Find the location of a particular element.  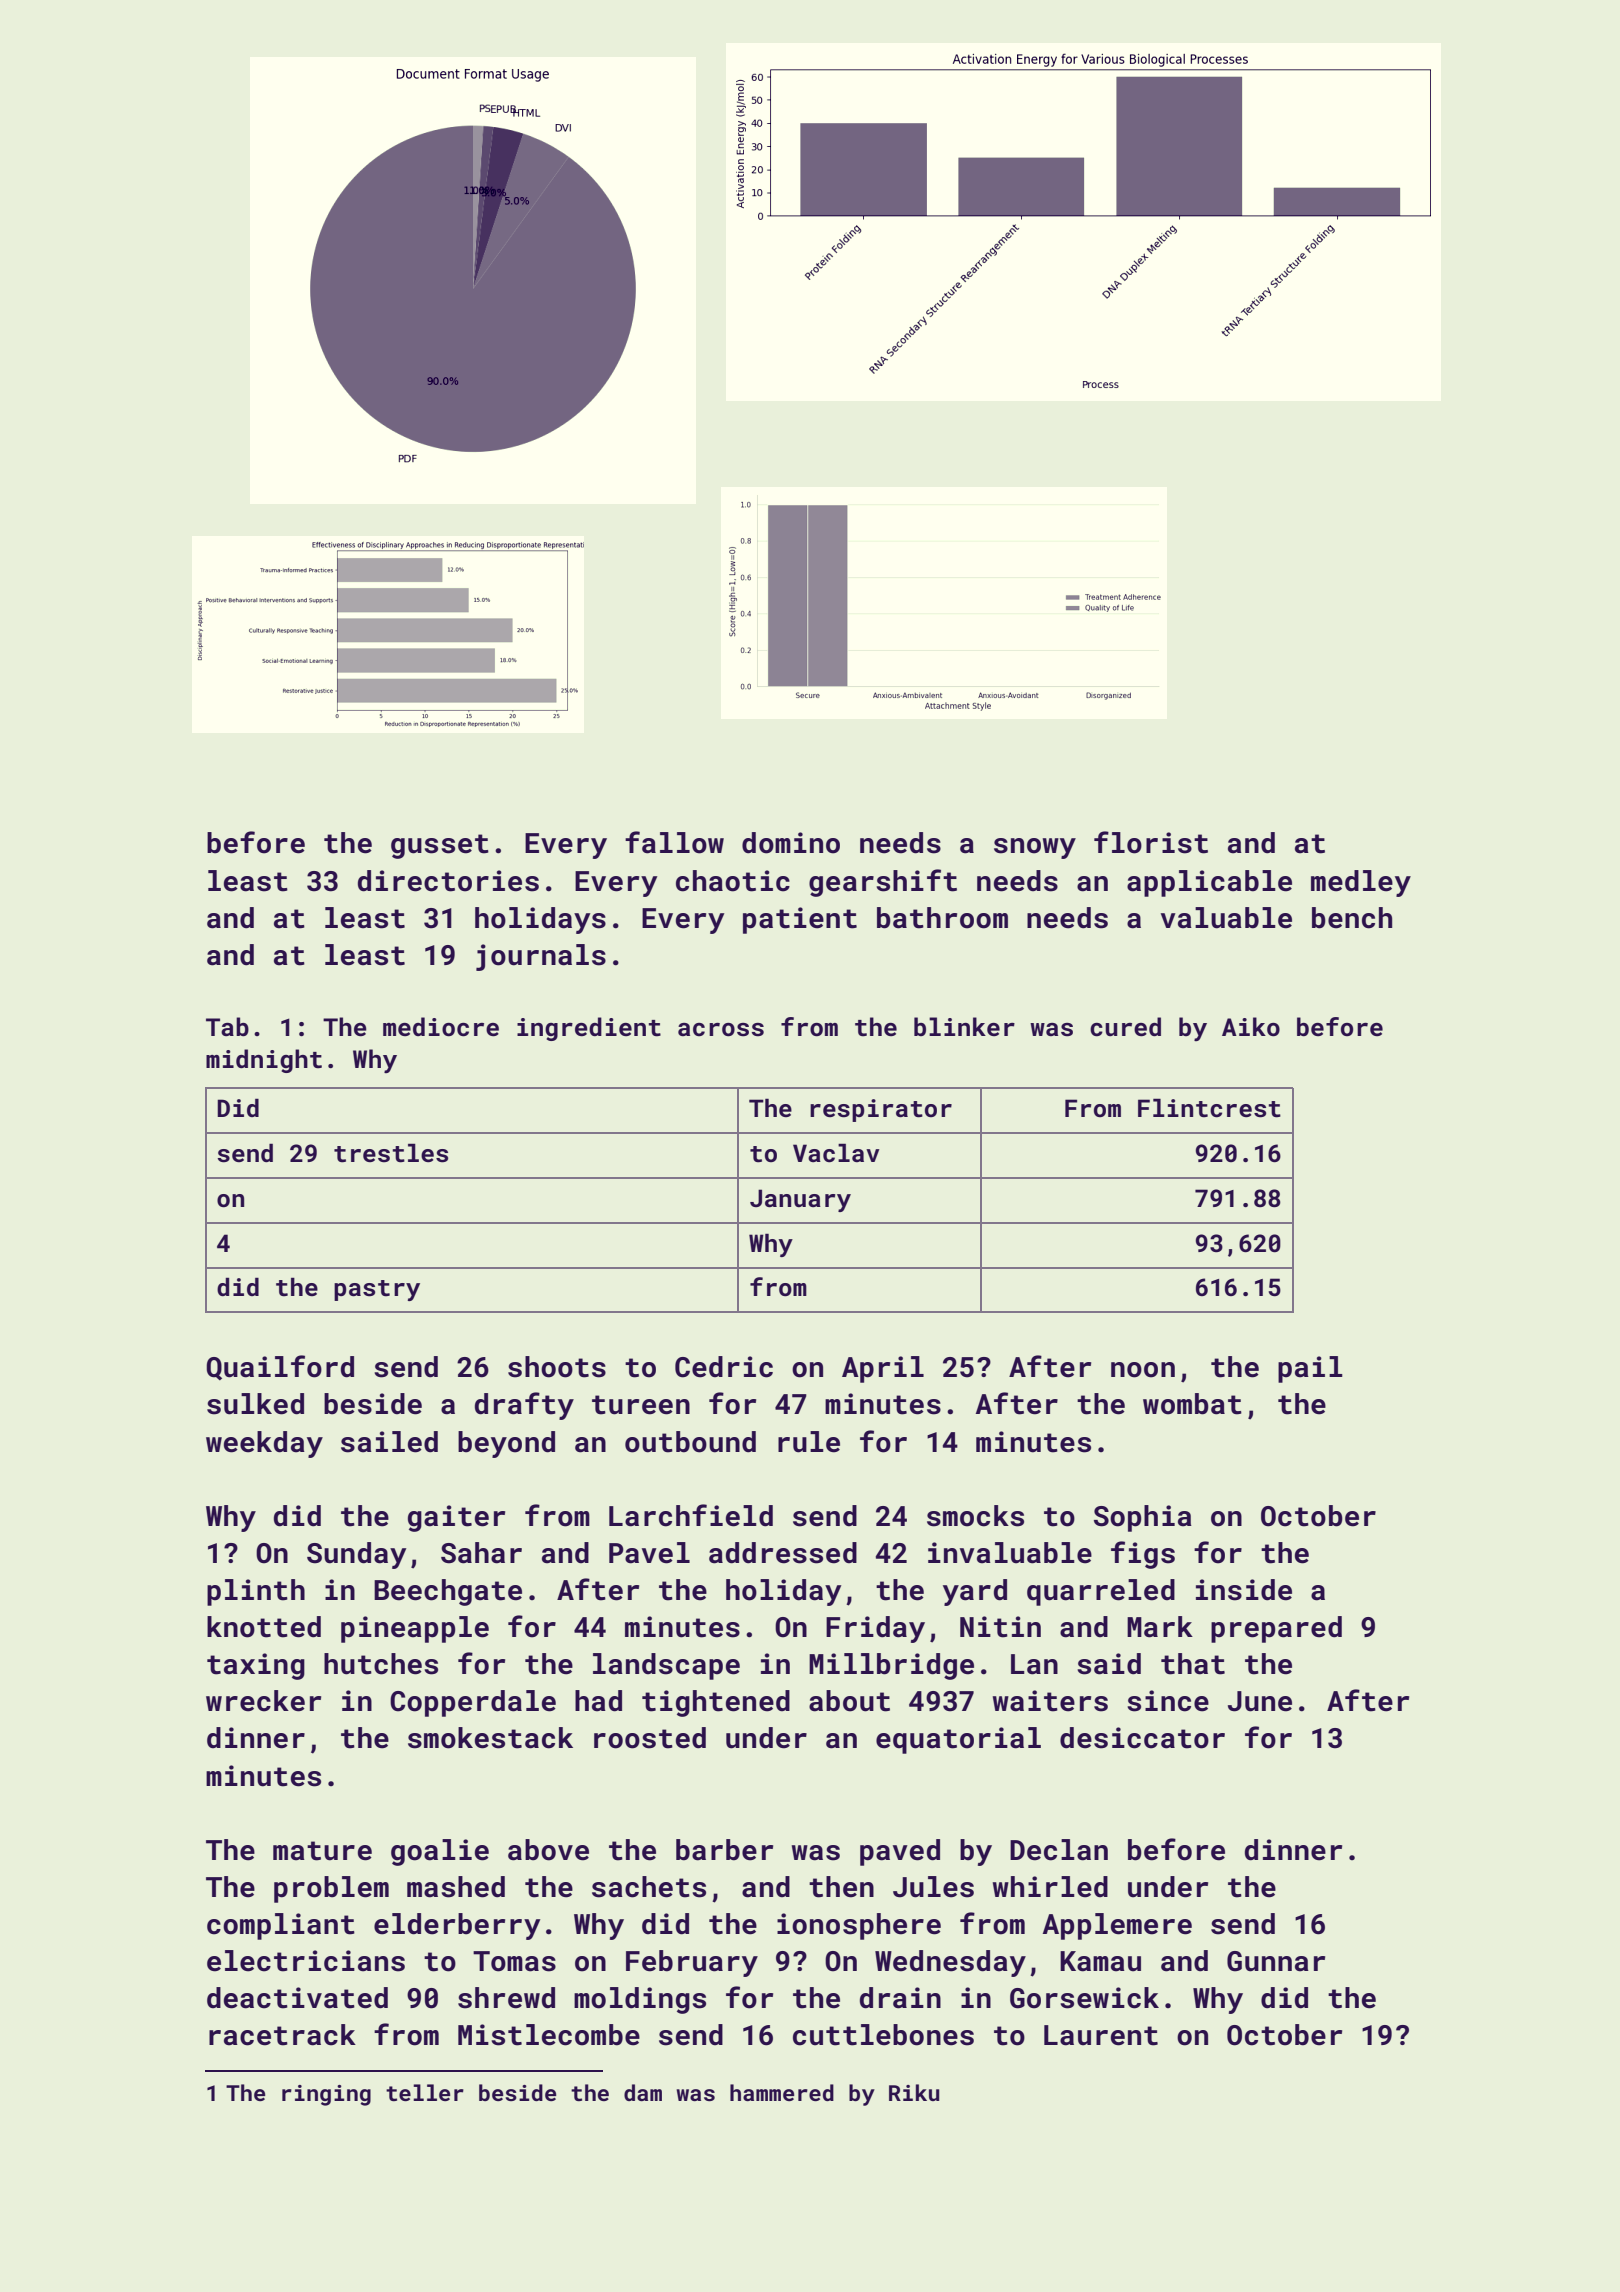

Cedric is located at coordinates (724, 1367).
